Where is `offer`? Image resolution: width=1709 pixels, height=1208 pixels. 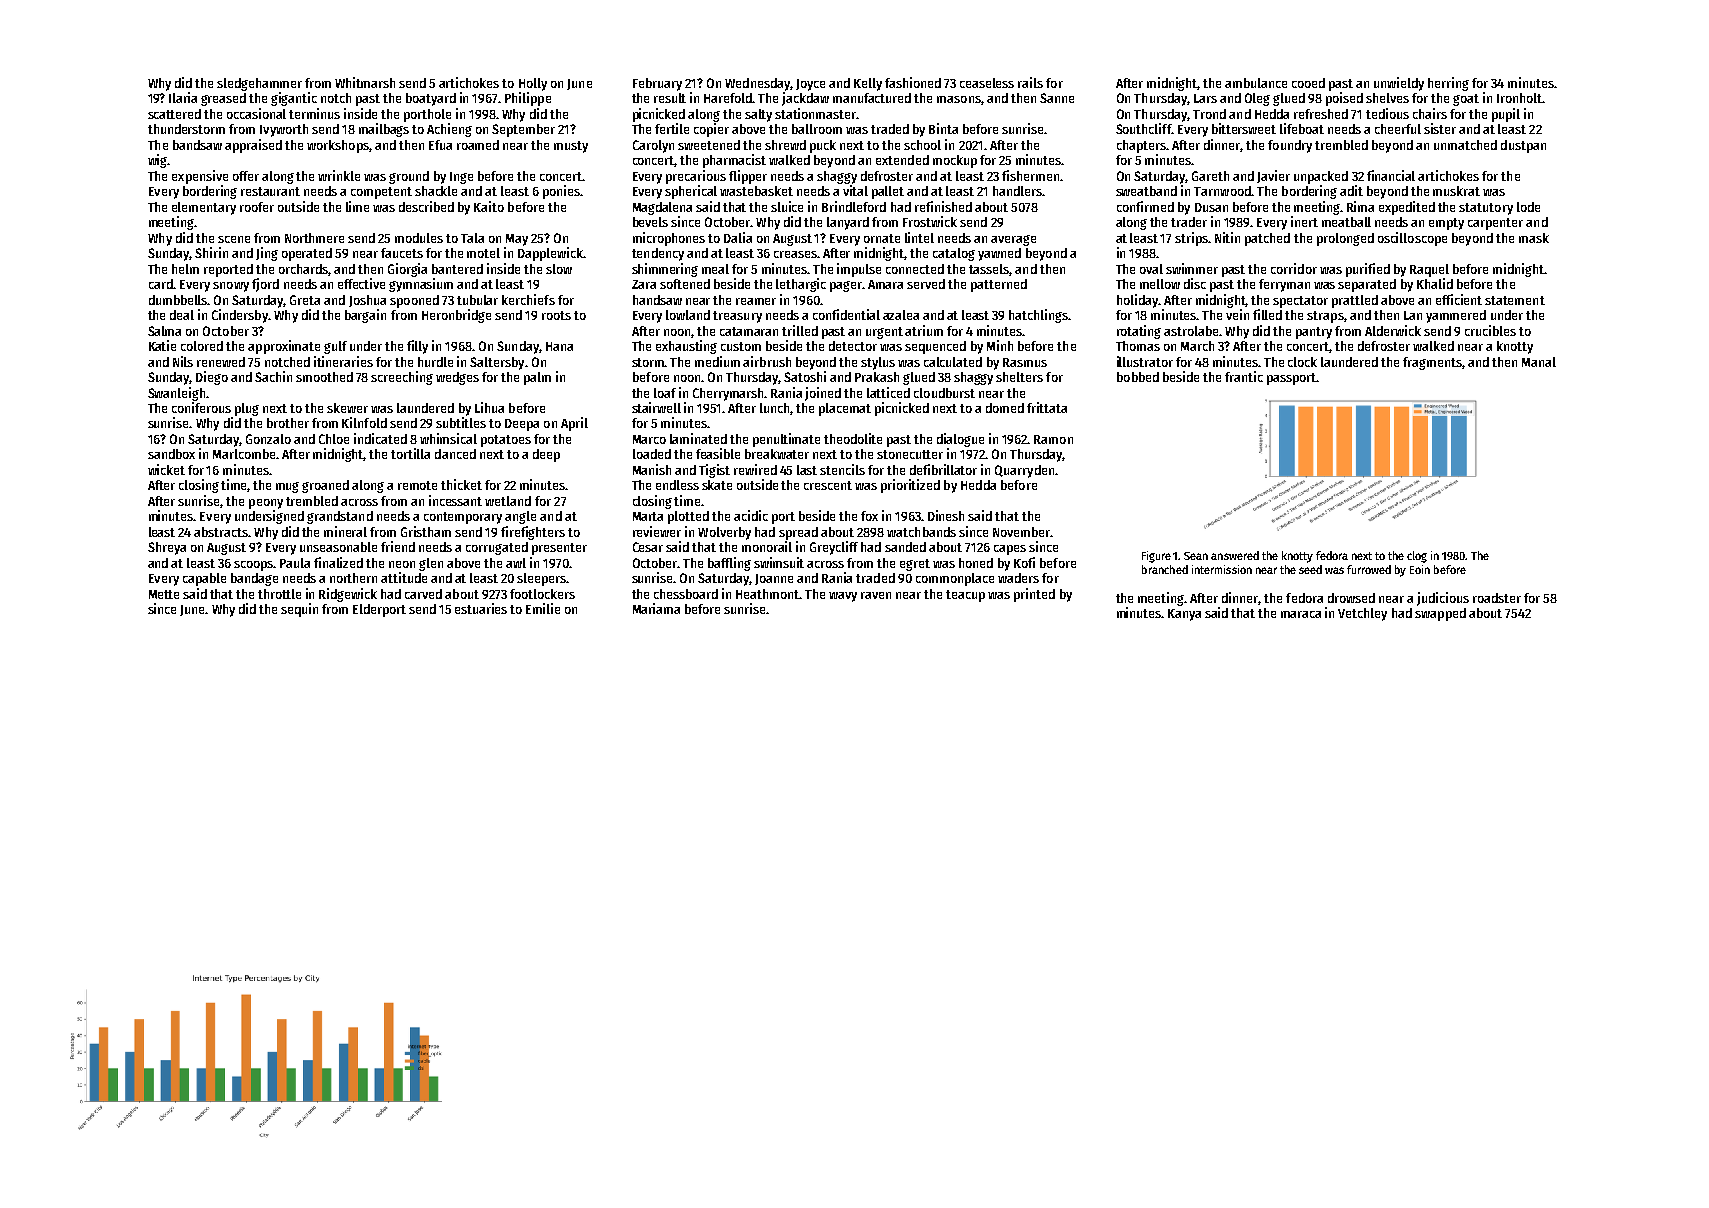 offer is located at coordinates (246, 176).
